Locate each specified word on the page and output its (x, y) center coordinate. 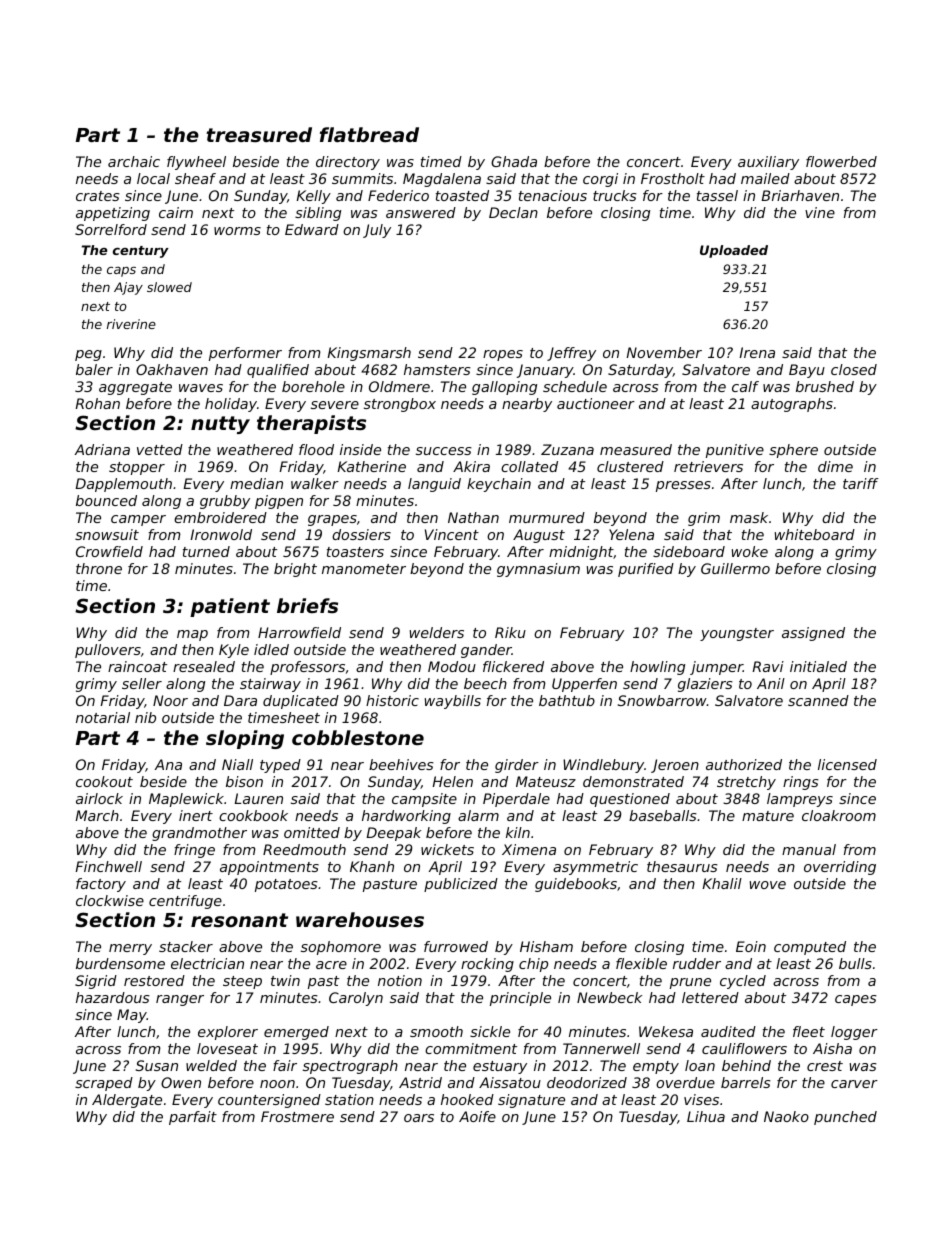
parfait (193, 1118)
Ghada (514, 161)
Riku (510, 632)
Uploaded (734, 251)
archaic (134, 161)
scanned (818, 700)
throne (99, 568)
